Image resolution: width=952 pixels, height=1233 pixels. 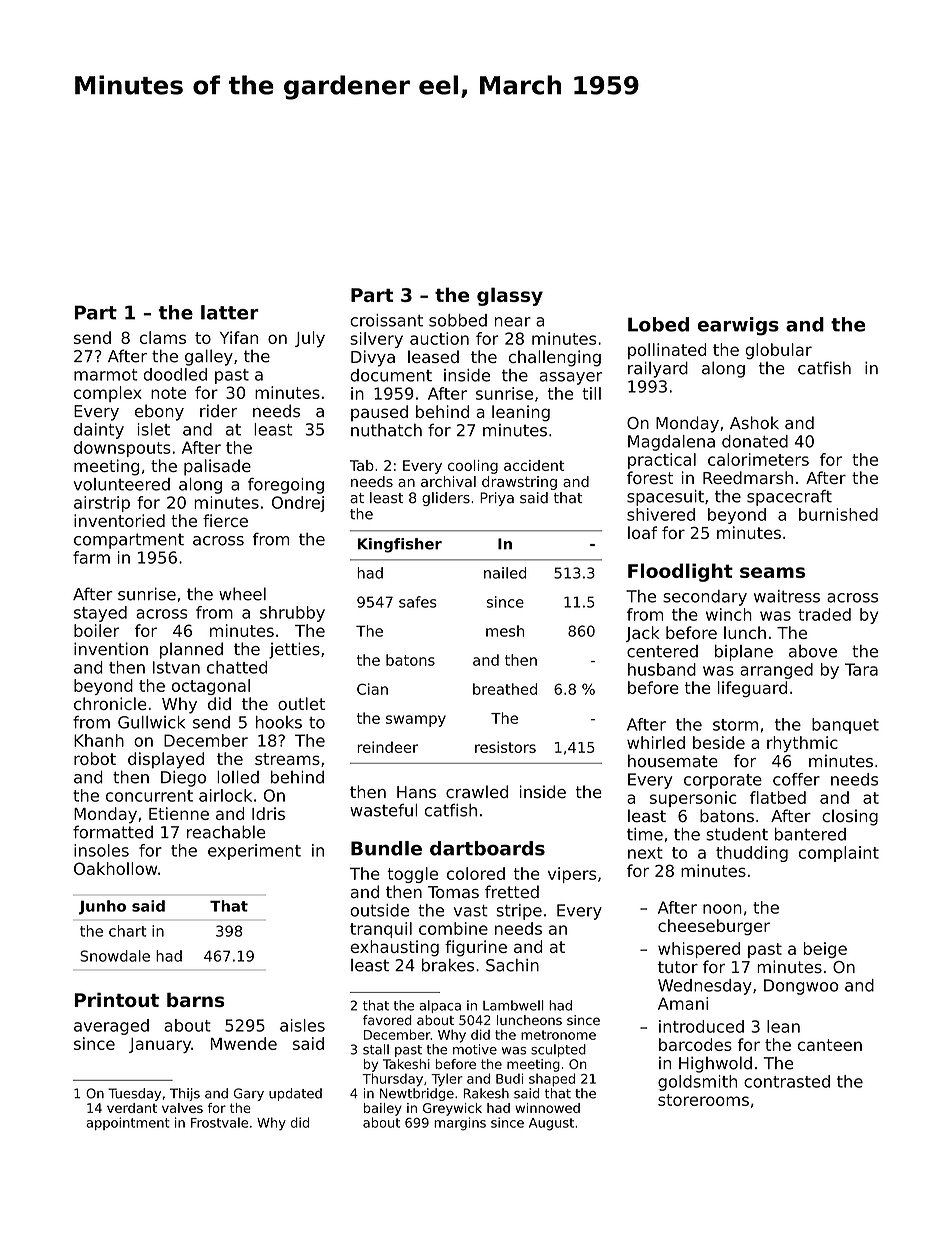 What do you see at coordinates (175, 374) in the screenshot?
I see `doodled` at bounding box center [175, 374].
